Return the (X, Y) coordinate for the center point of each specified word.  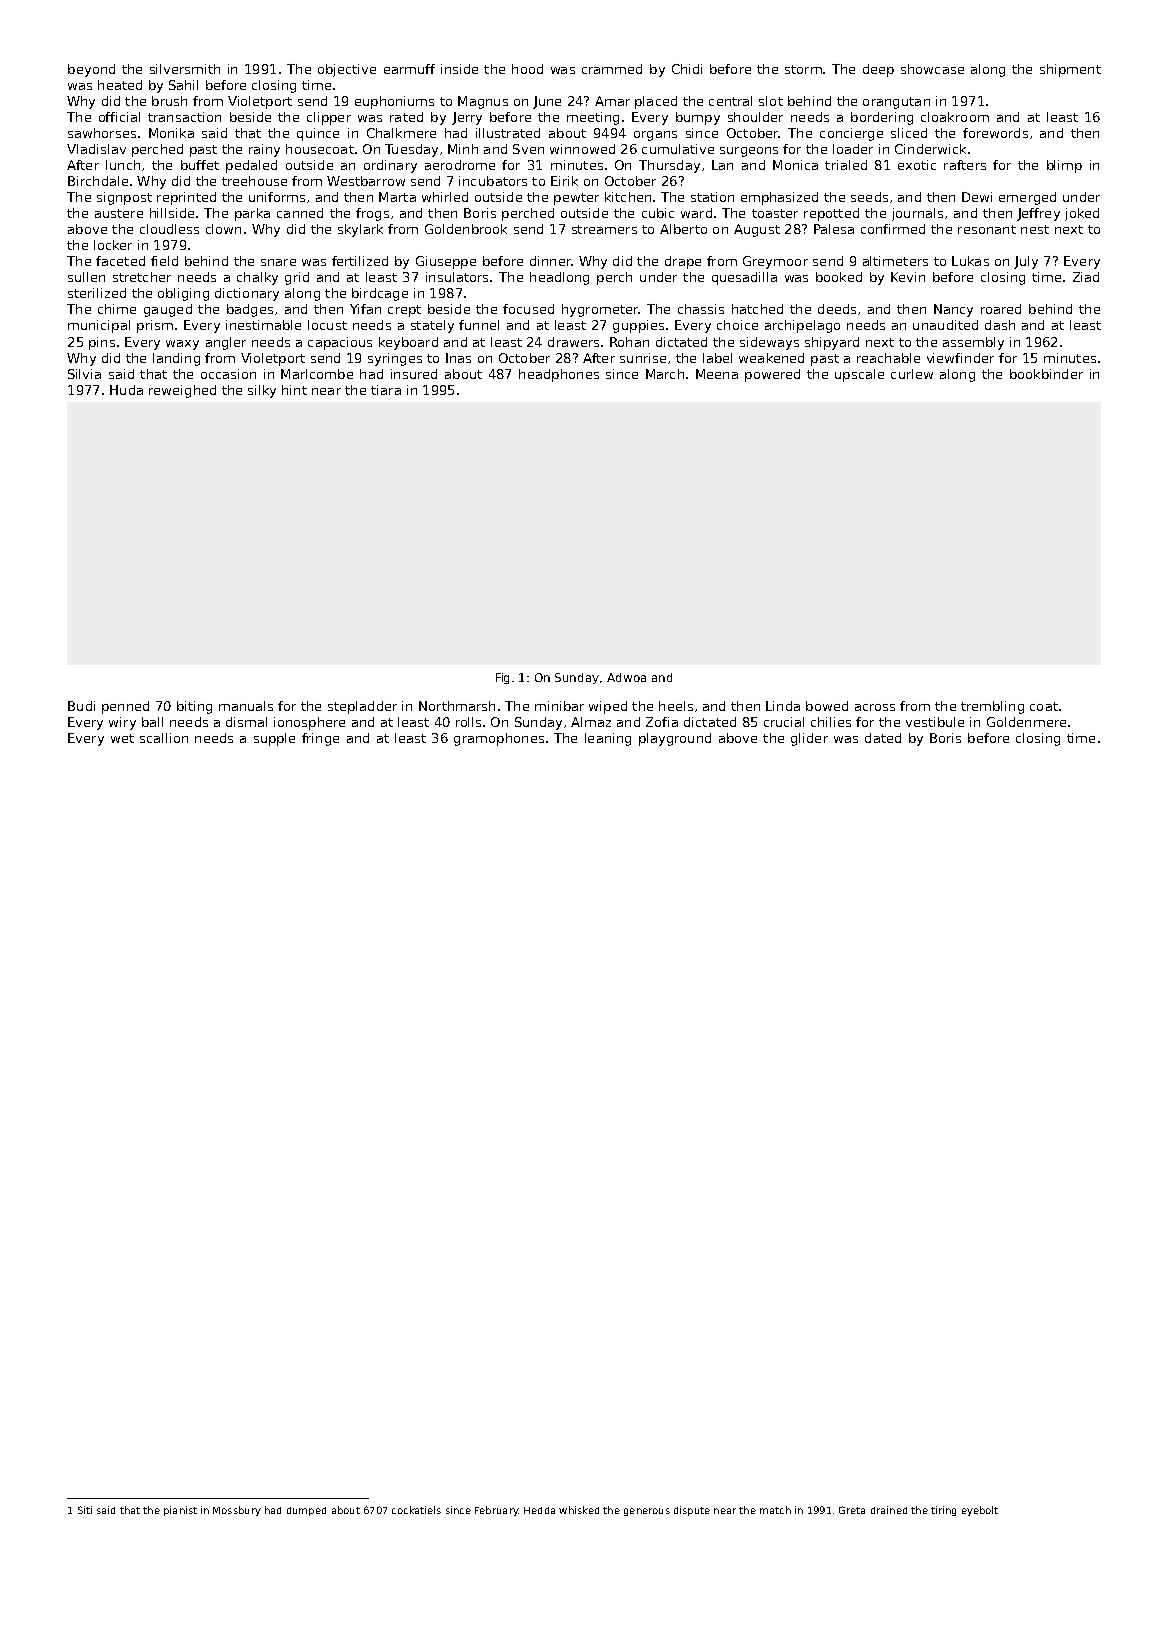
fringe (320, 739)
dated (883, 738)
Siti (85, 1510)
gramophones (499, 739)
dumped (306, 1511)
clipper (329, 118)
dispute (692, 1511)
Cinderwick (930, 149)
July (1026, 262)
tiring (943, 1511)
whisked (579, 1510)
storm (803, 69)
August (757, 230)
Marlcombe (317, 374)
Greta (852, 1510)
